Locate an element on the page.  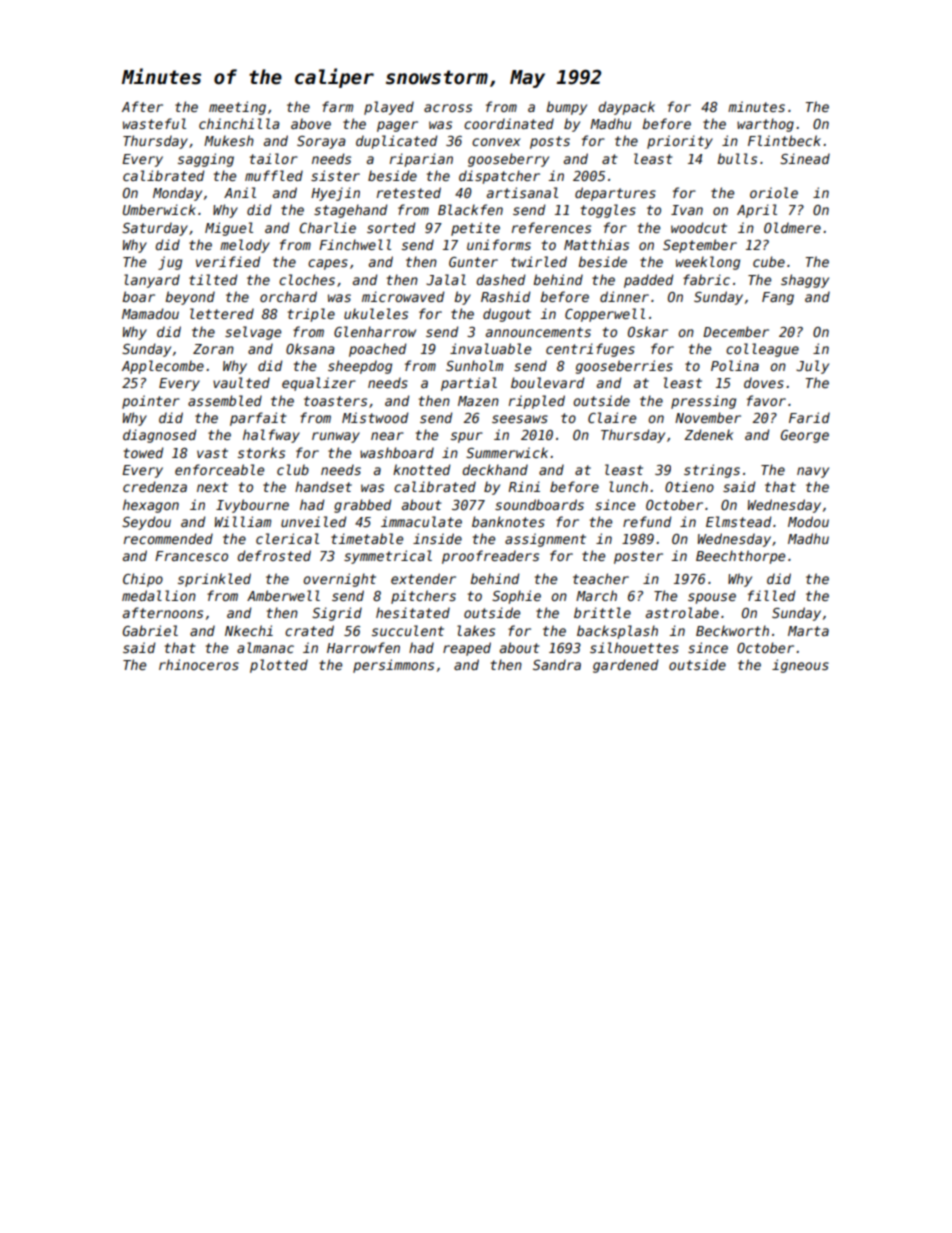
Gunter is located at coordinates (473, 262).
